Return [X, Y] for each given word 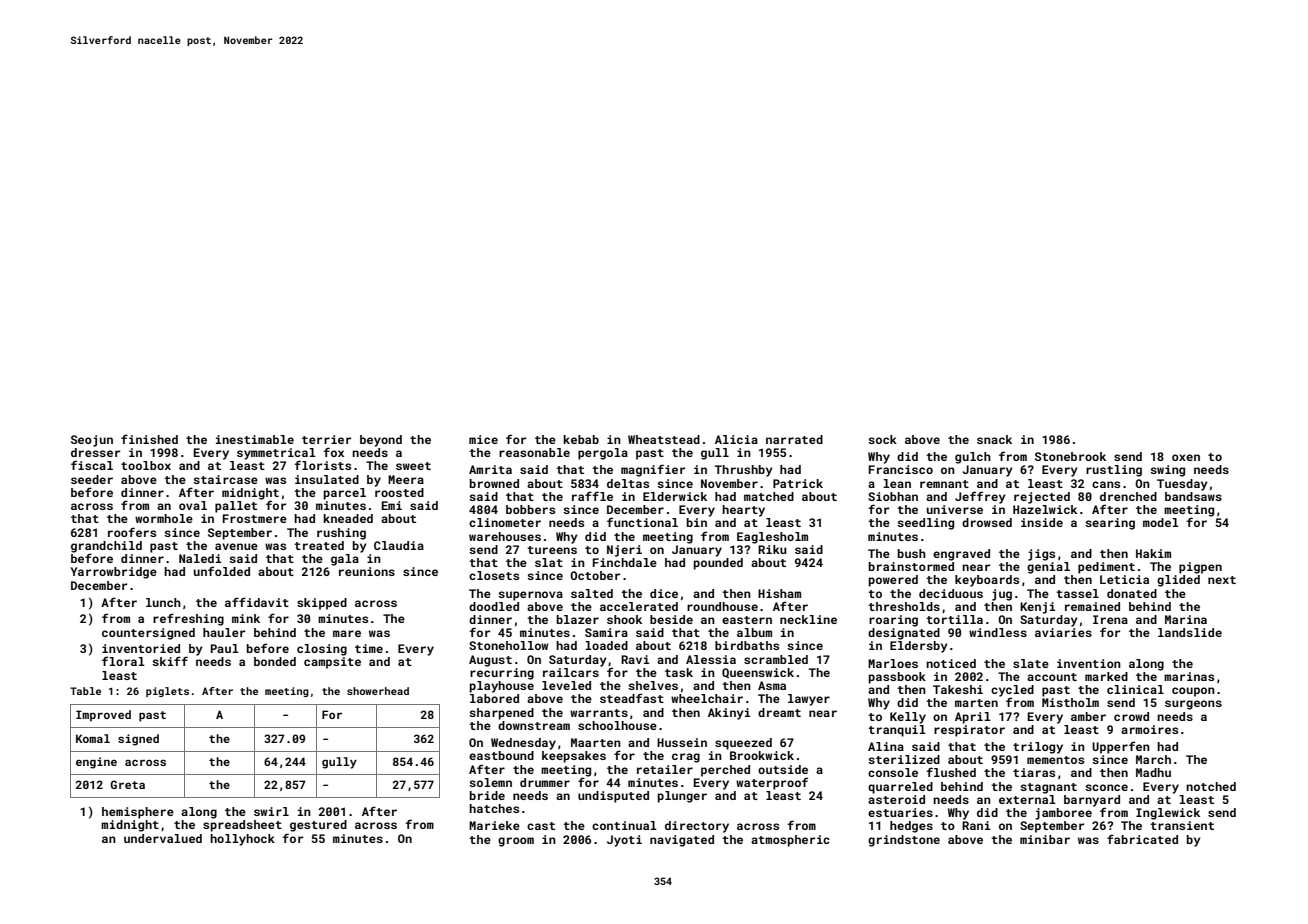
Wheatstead [664, 439]
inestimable [255, 439]
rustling [1114, 471]
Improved [103, 716]
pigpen [1200, 568]
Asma [772, 685]
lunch [163, 602]
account [1052, 677]
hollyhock [242, 840]
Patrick [798, 483]
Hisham [779, 593]
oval [193, 505]
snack [994, 439]
